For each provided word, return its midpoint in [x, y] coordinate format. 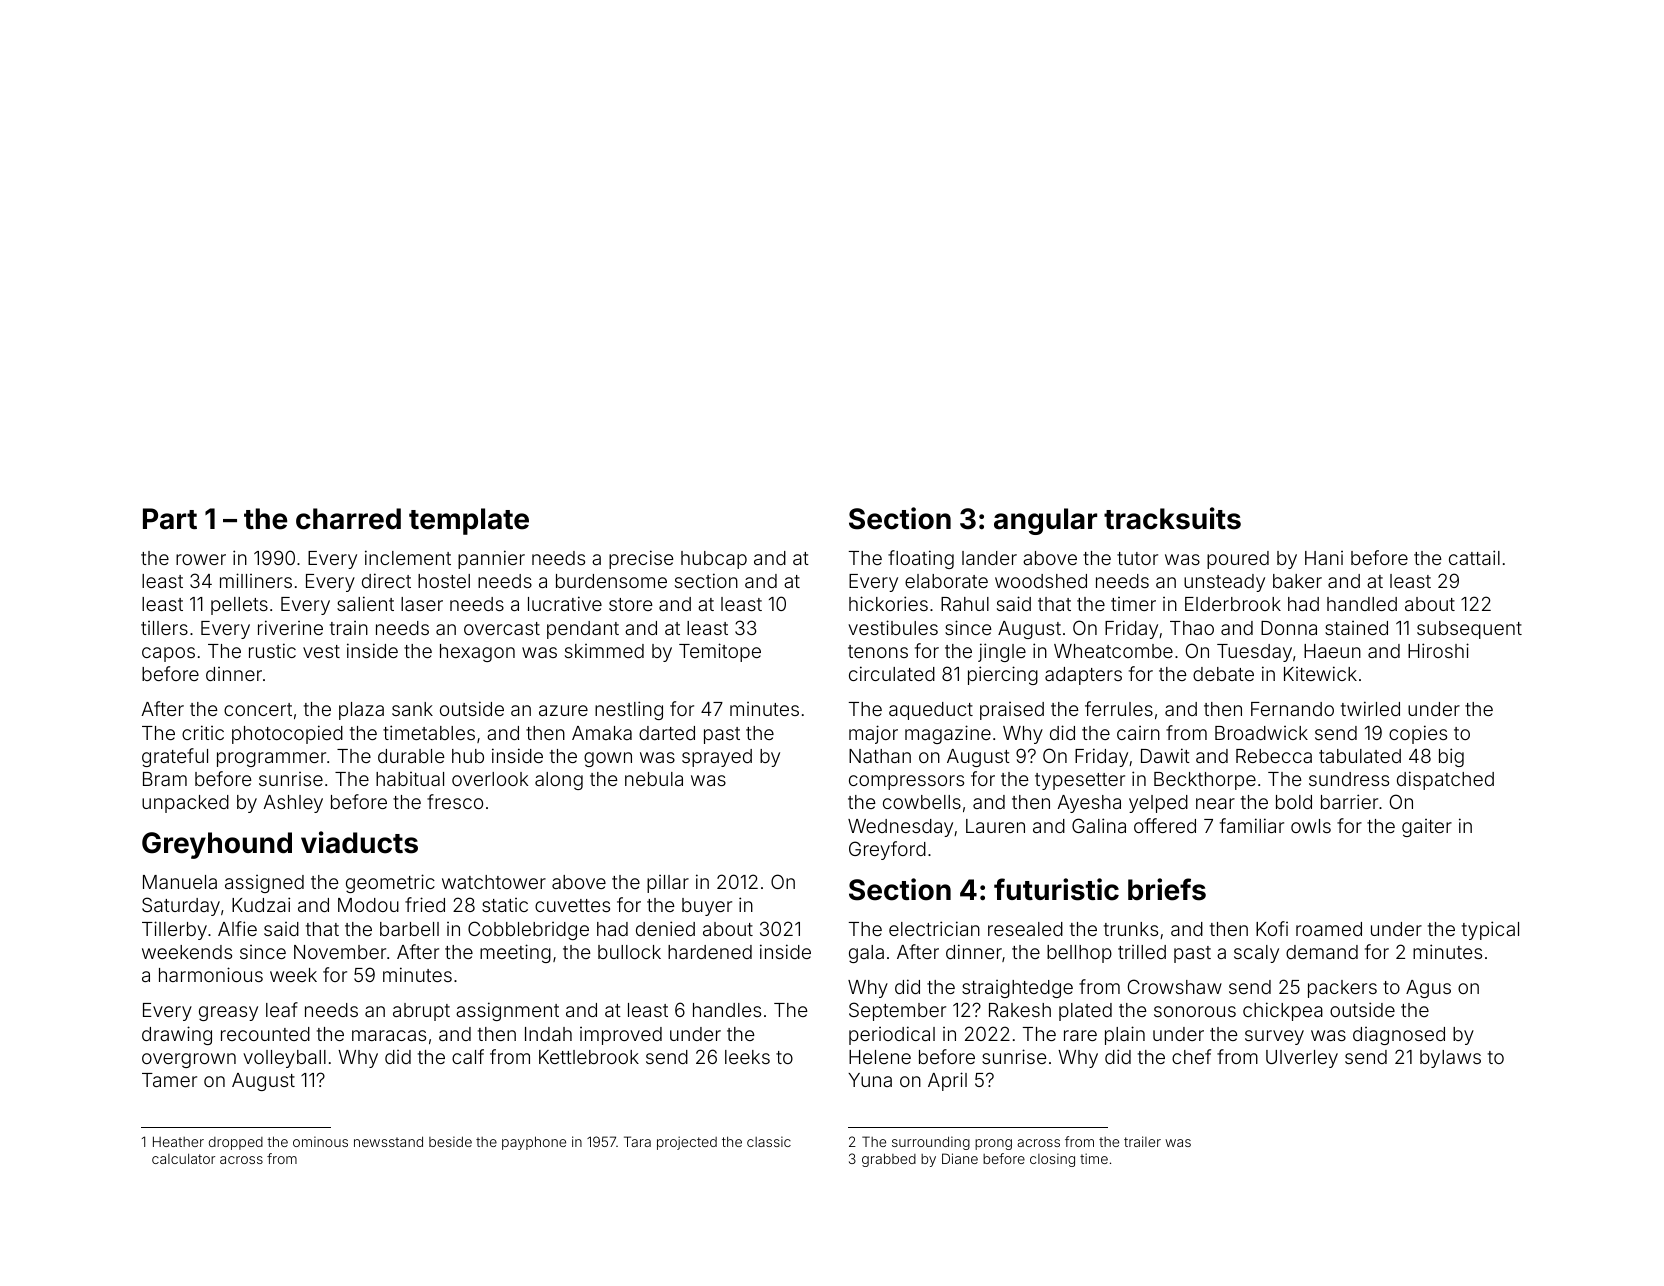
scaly [1256, 954]
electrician [934, 928]
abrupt [421, 1012]
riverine [290, 627]
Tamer [169, 1080]
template [469, 521]
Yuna [870, 1080]
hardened [710, 952]
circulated [892, 673]
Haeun [1332, 651]
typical [1490, 930]
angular [1045, 521]
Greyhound [217, 845]
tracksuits [1172, 518]
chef [1191, 1056]
